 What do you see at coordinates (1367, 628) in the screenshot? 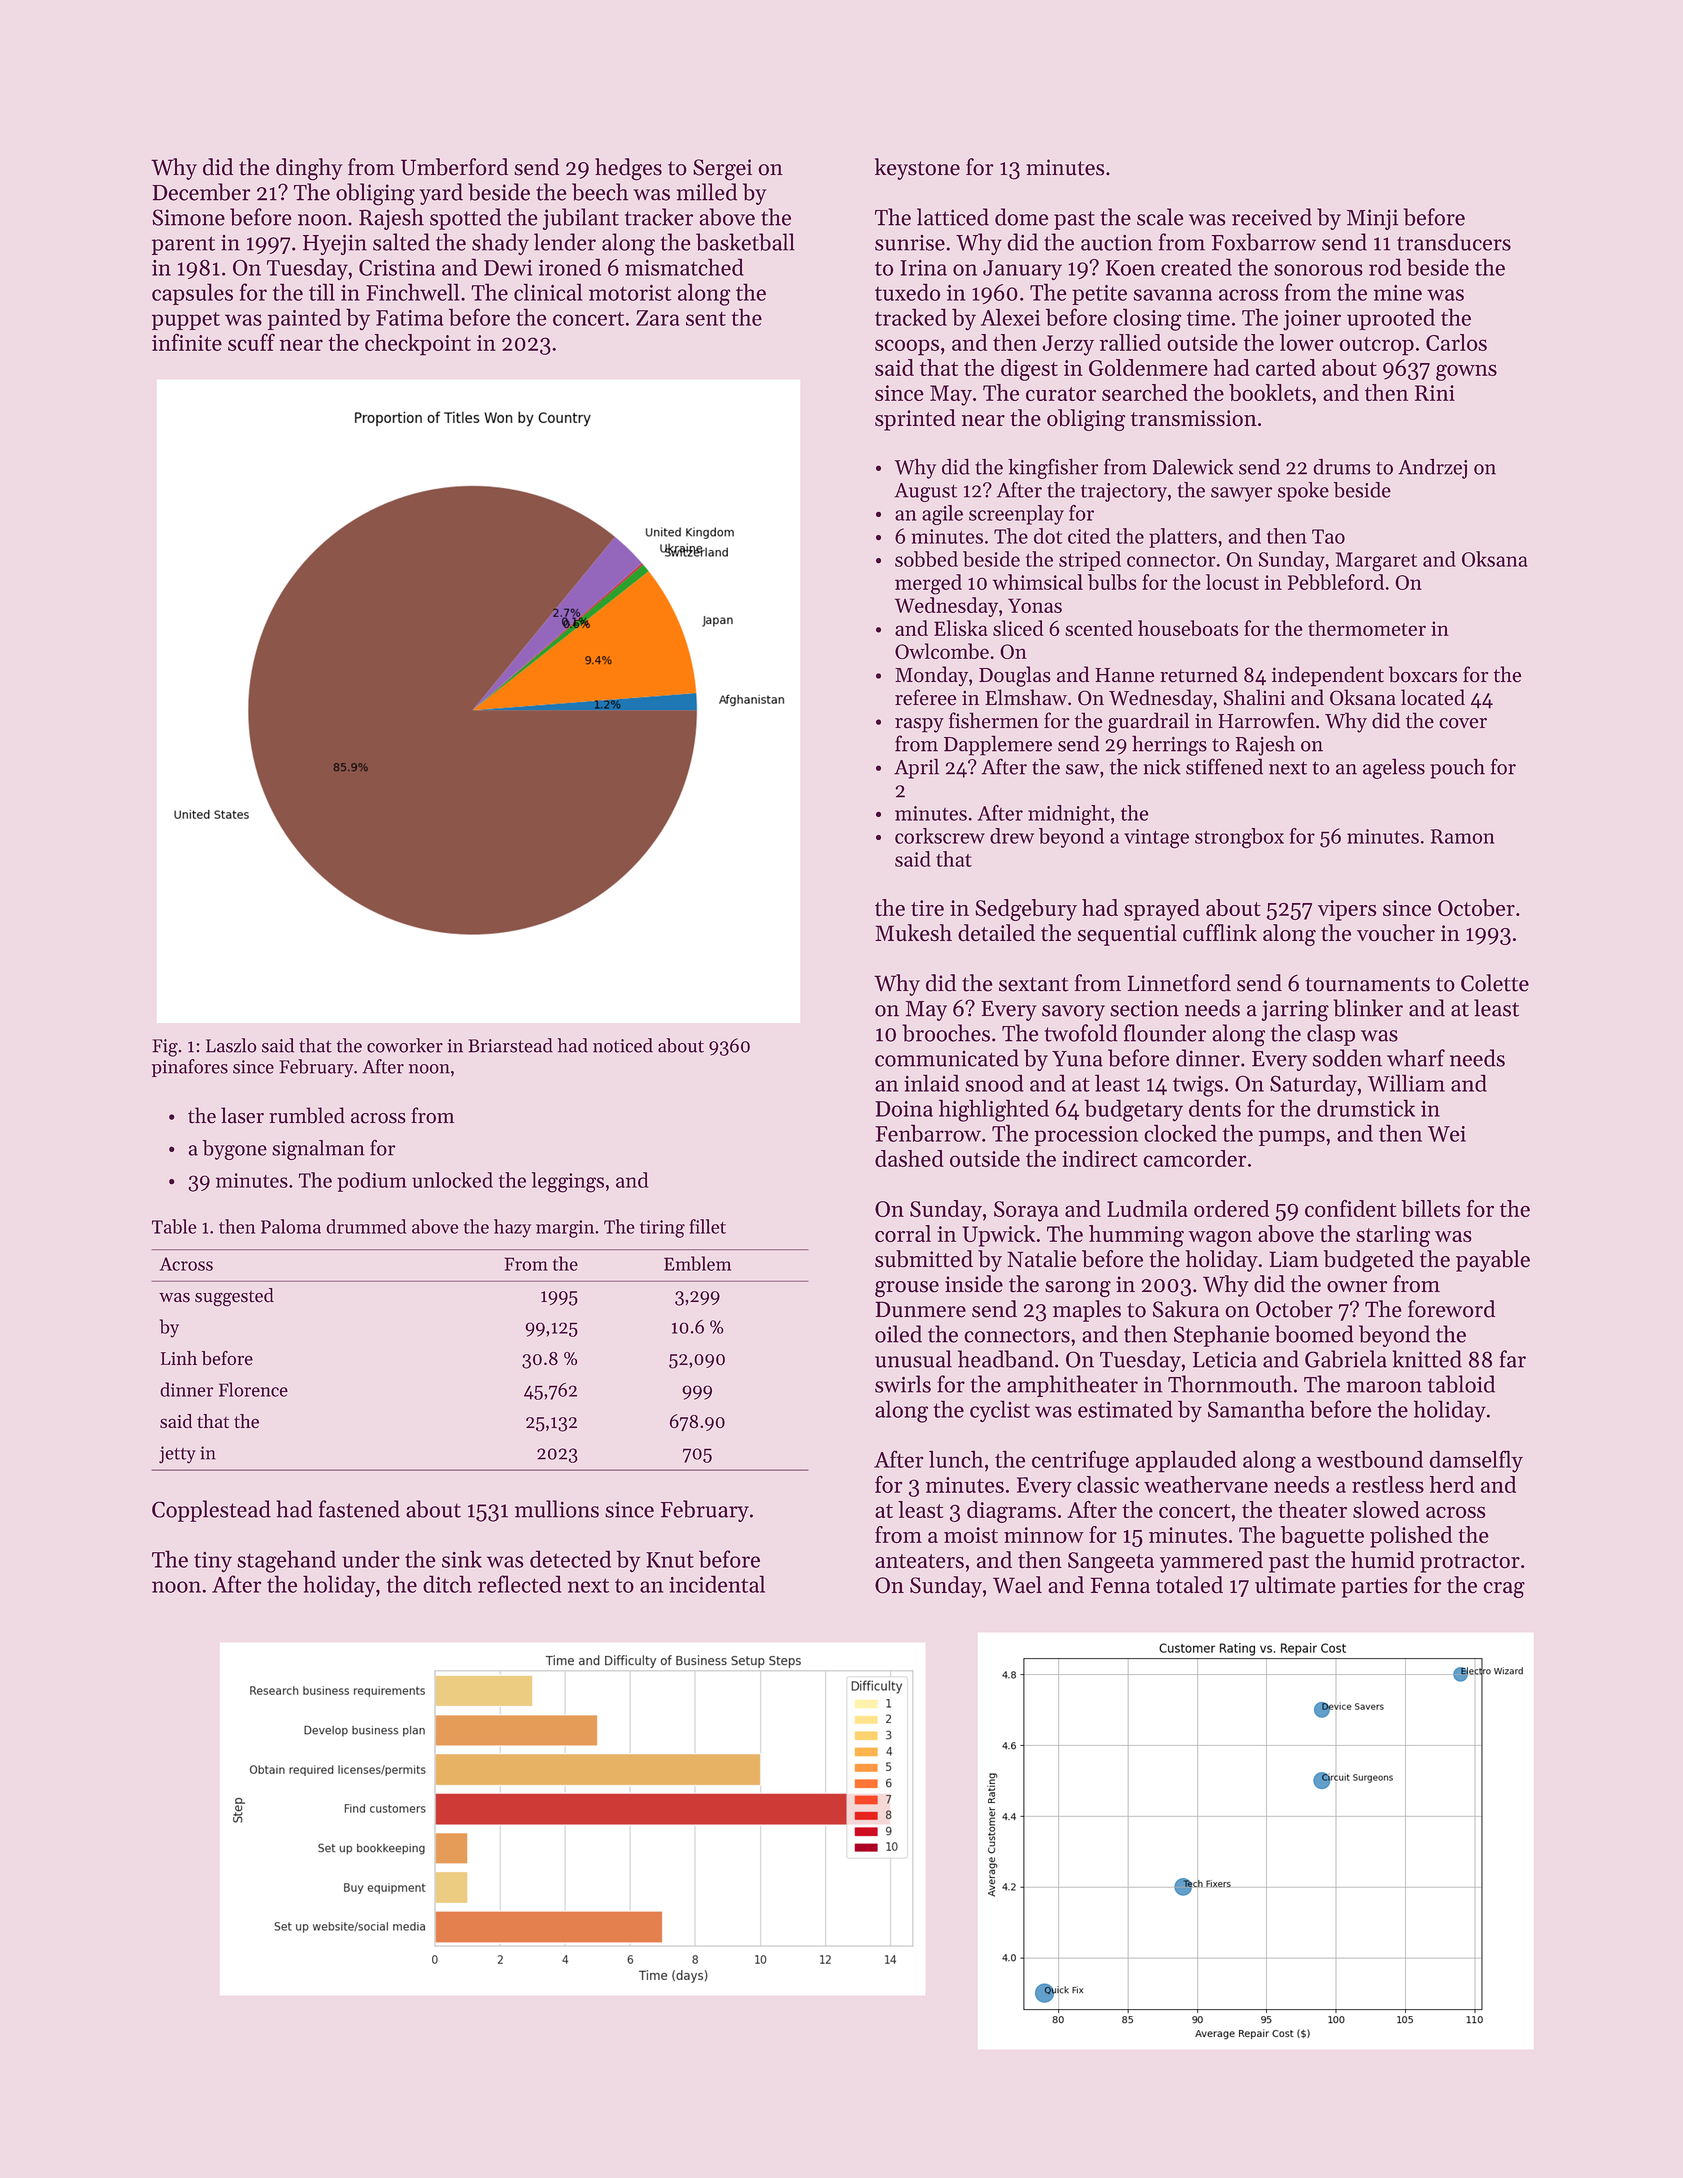
I see `thermometer` at bounding box center [1367, 628].
